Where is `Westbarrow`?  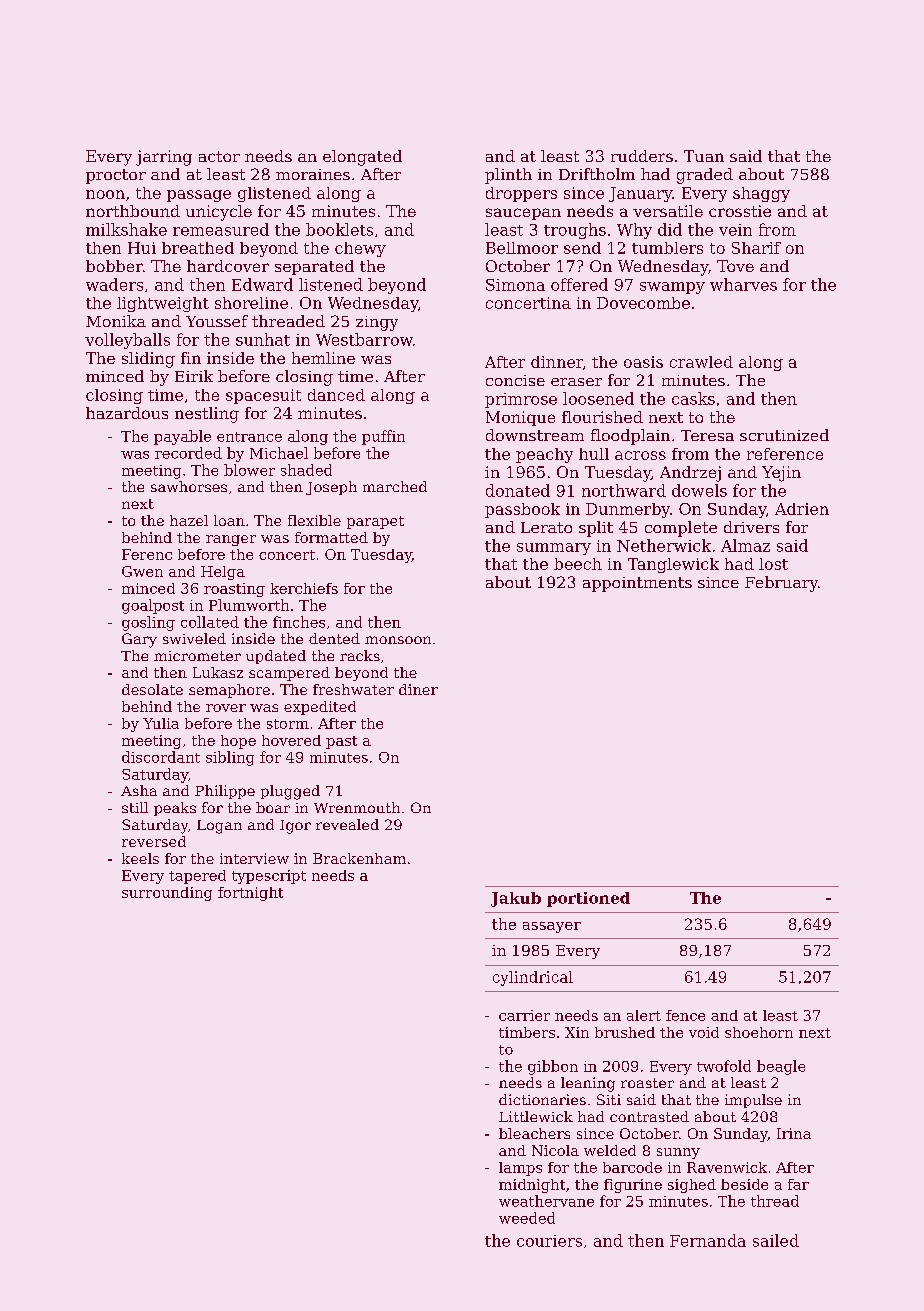 Westbarrow is located at coordinates (364, 339).
